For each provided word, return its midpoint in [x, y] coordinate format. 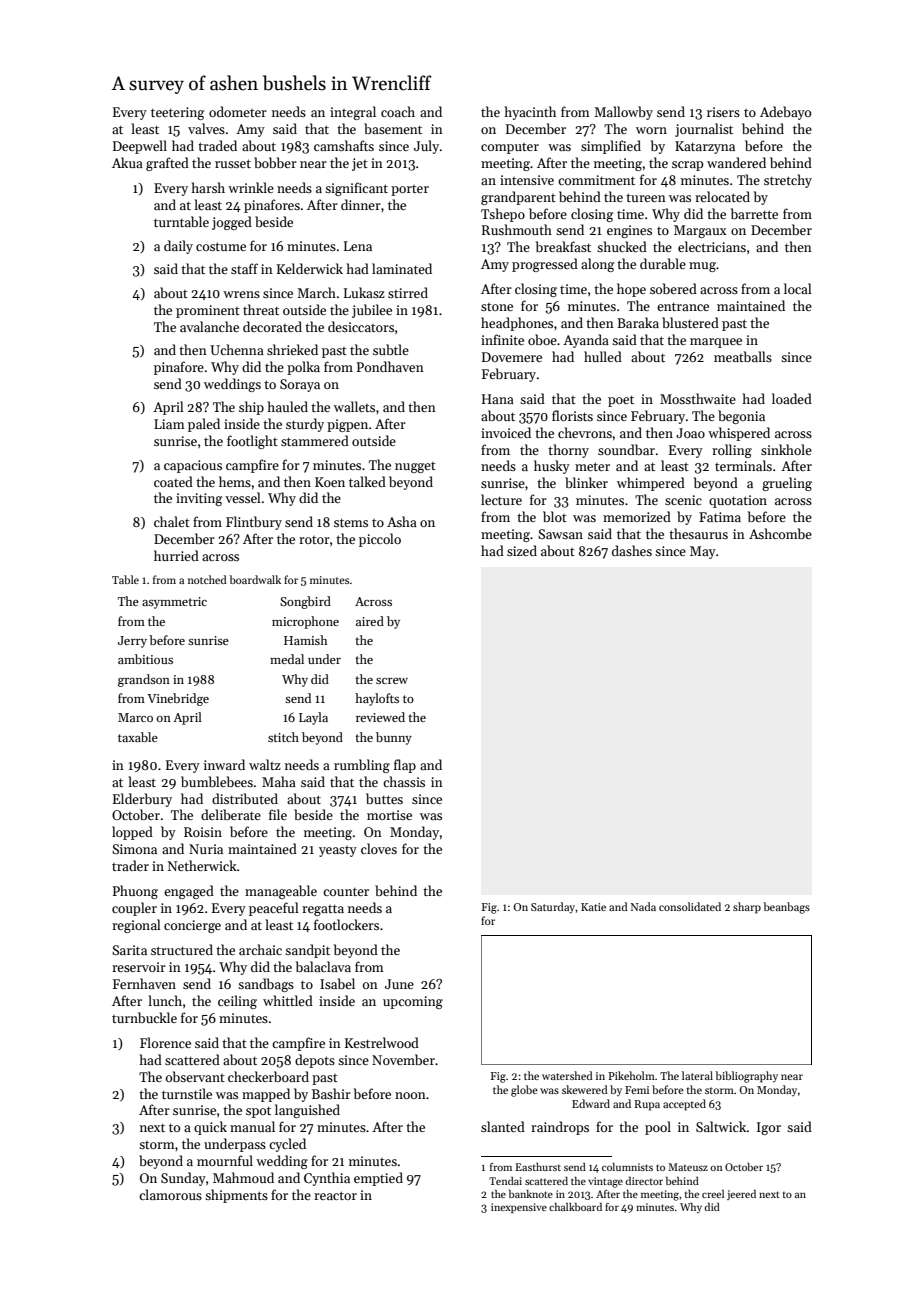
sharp [747, 908]
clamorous [170, 1194]
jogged [232, 223]
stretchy [788, 181]
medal [287, 659]
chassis [404, 781]
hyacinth [530, 113]
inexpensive [519, 1208]
